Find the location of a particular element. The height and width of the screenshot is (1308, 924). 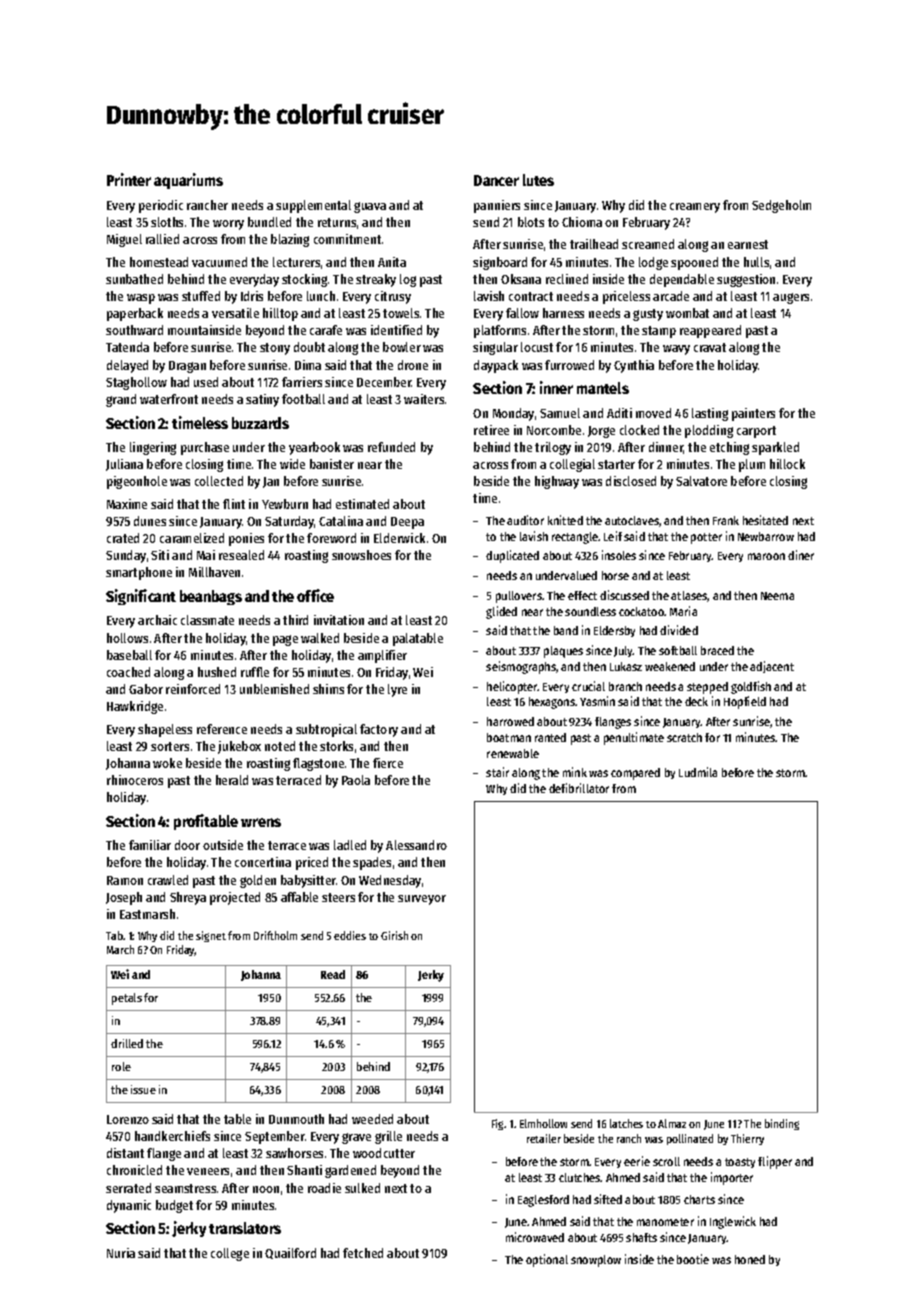

wasp is located at coordinates (141, 299).
